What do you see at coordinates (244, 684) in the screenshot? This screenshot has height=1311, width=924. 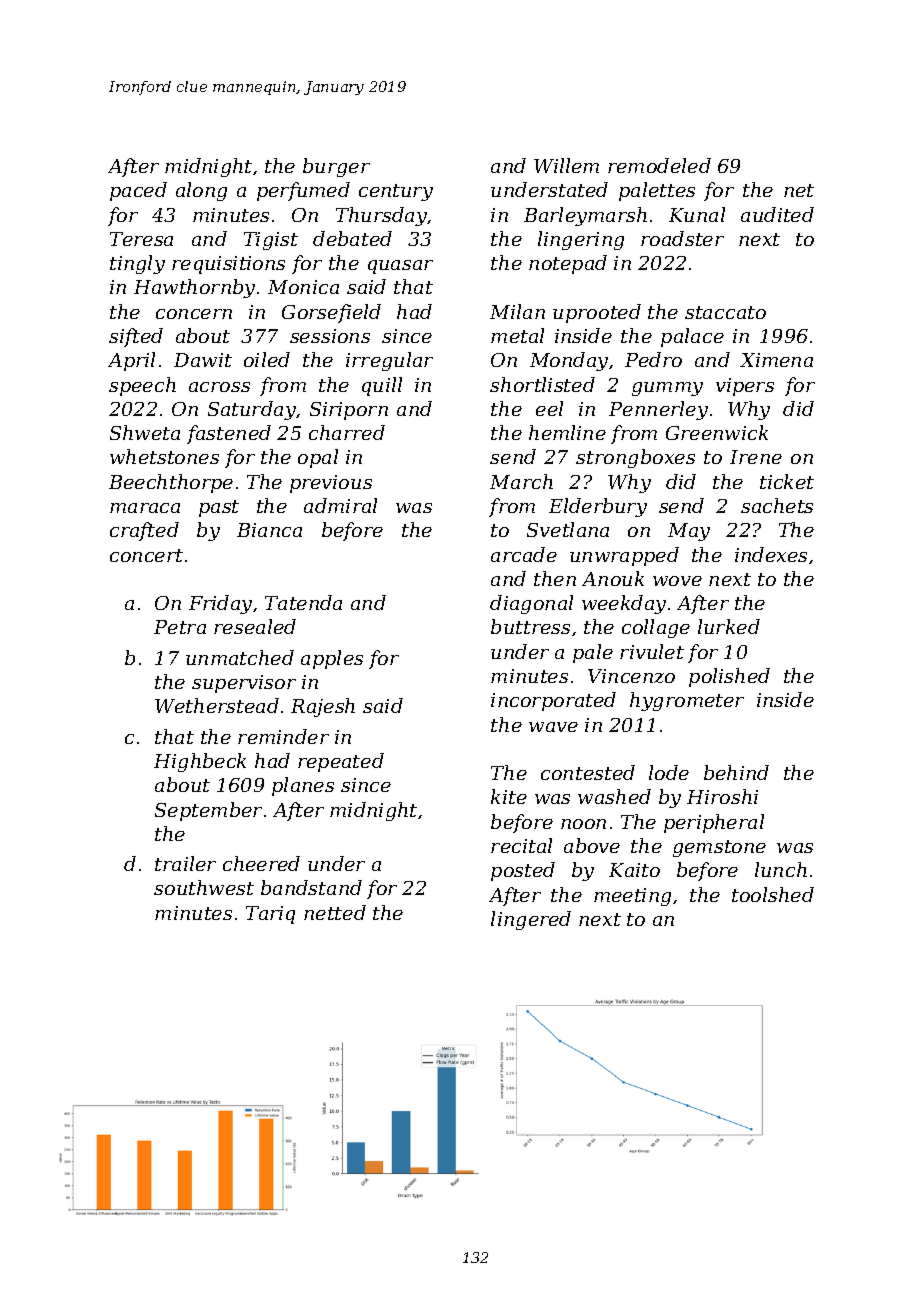 I see `supervisor` at bounding box center [244, 684].
